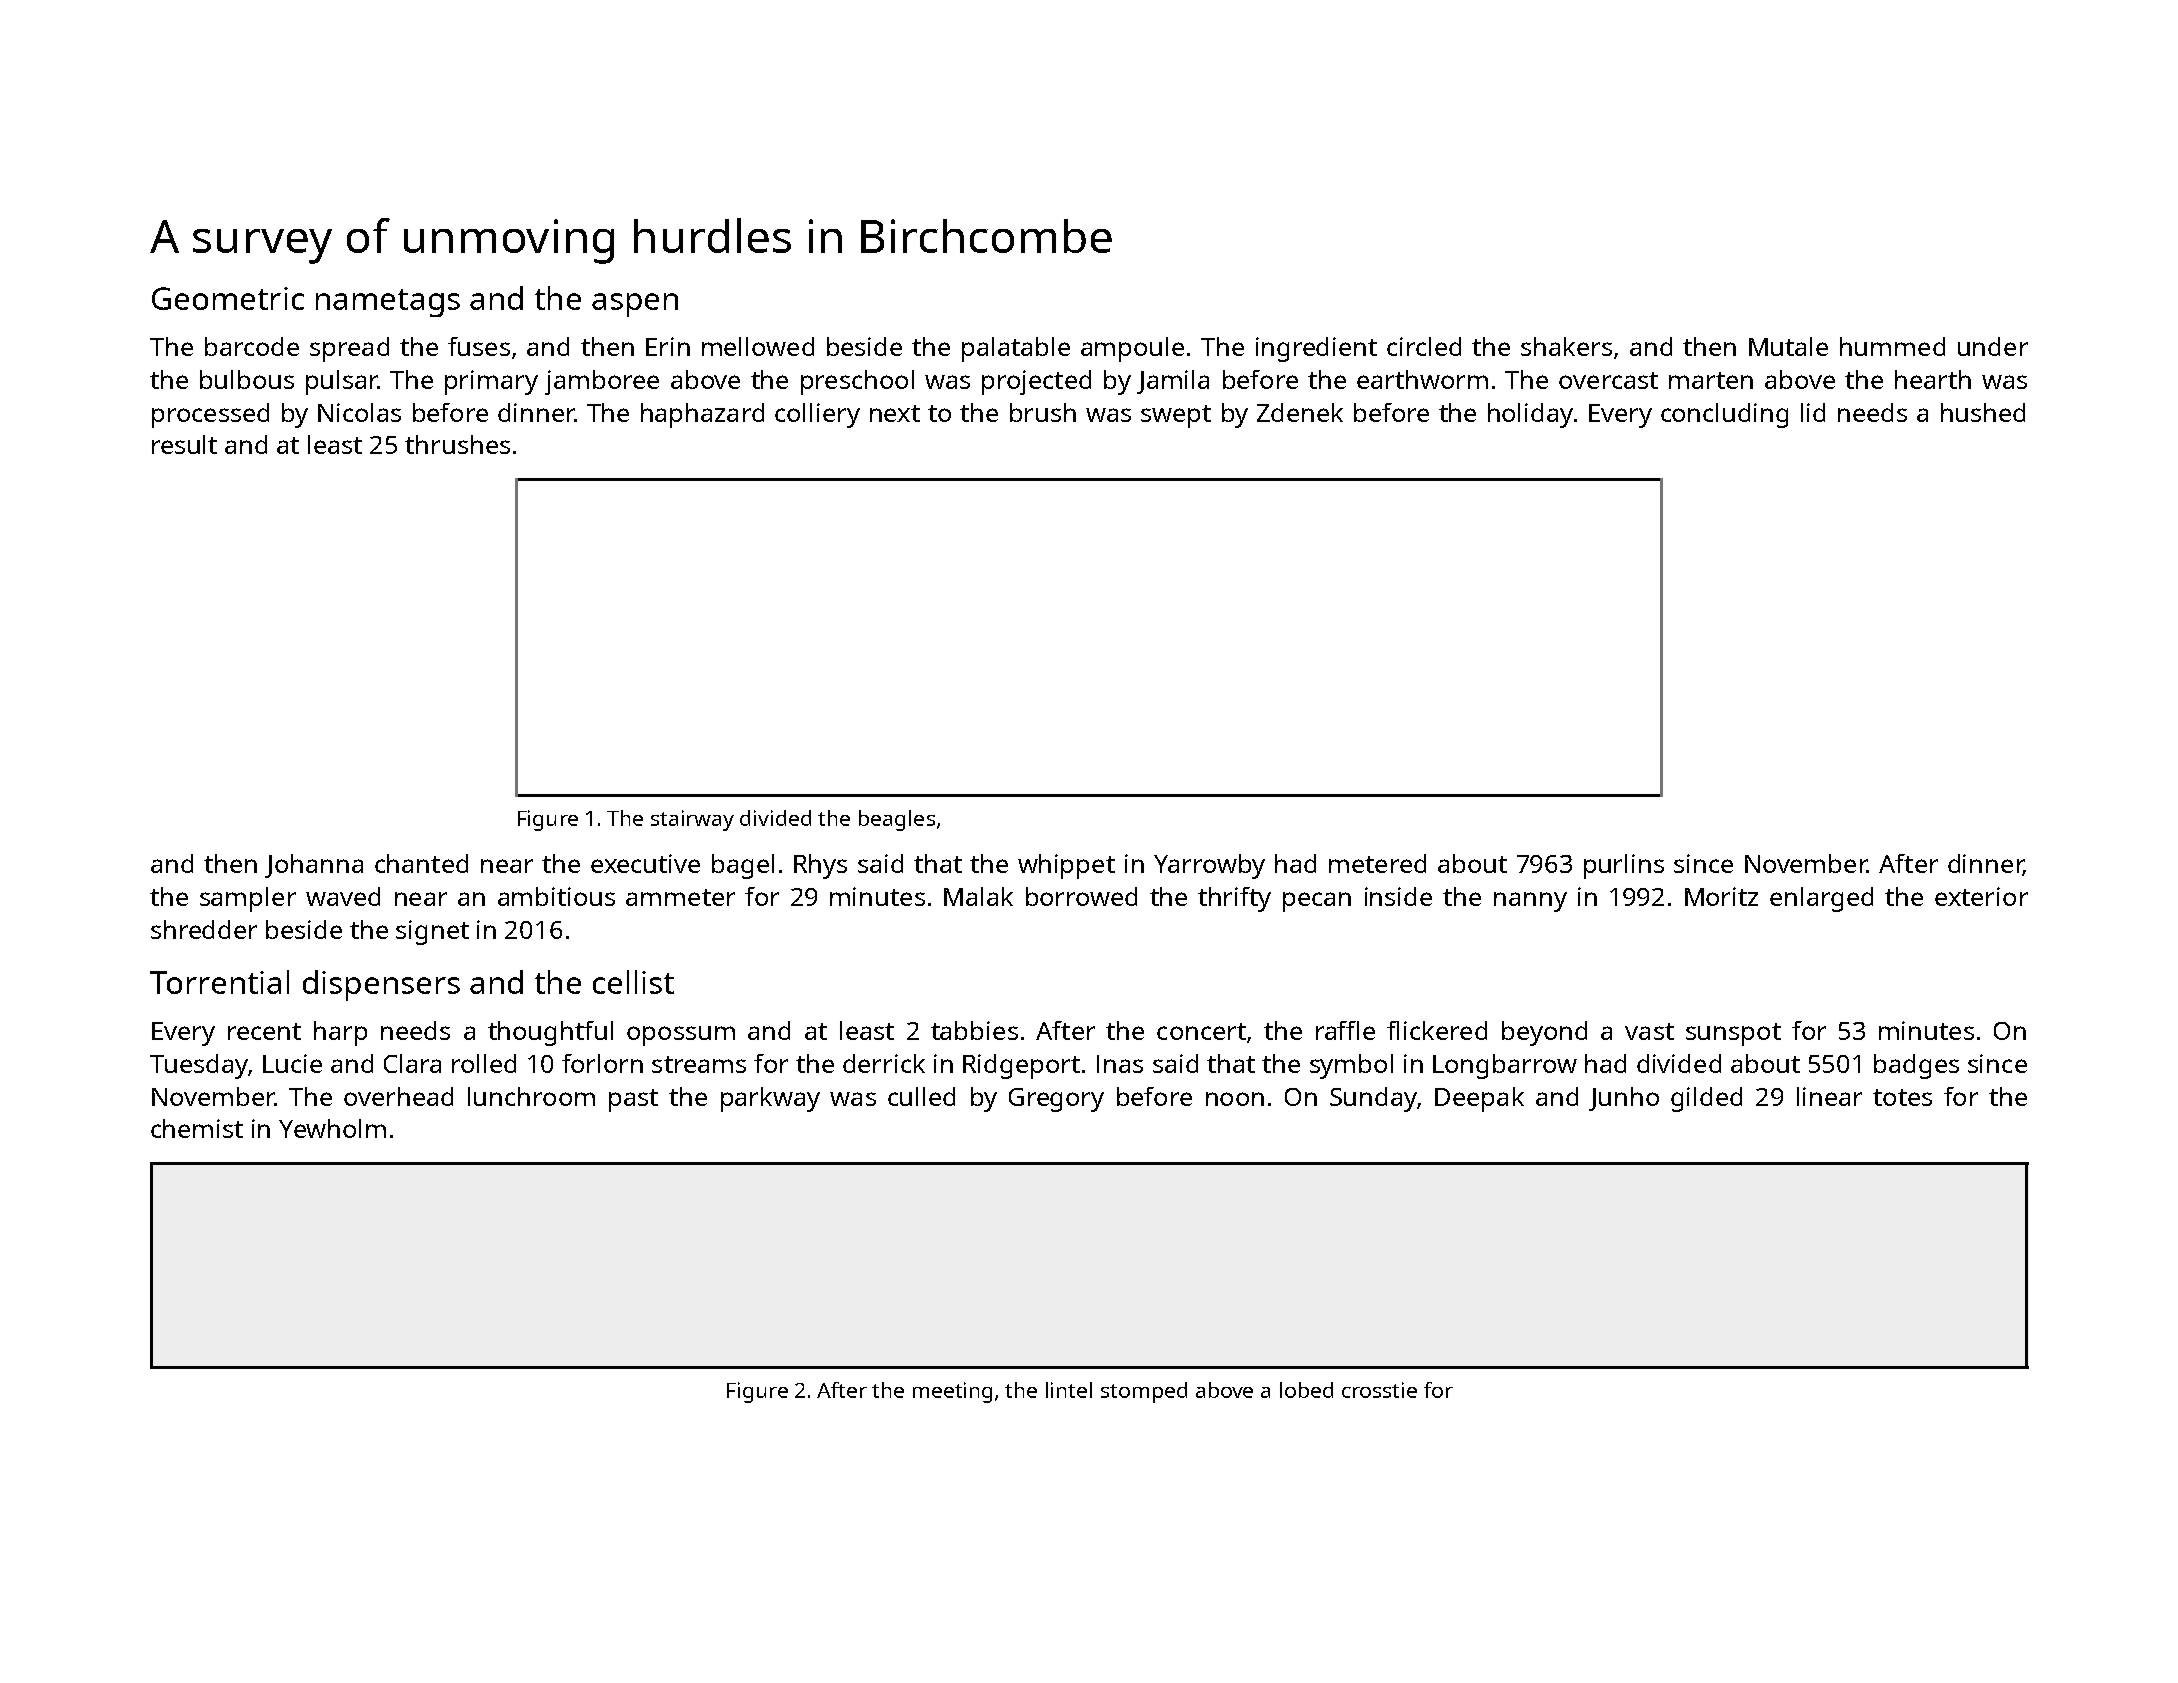 This screenshot has width=2178, height=1683. I want to click on stairway, so click(692, 820).
